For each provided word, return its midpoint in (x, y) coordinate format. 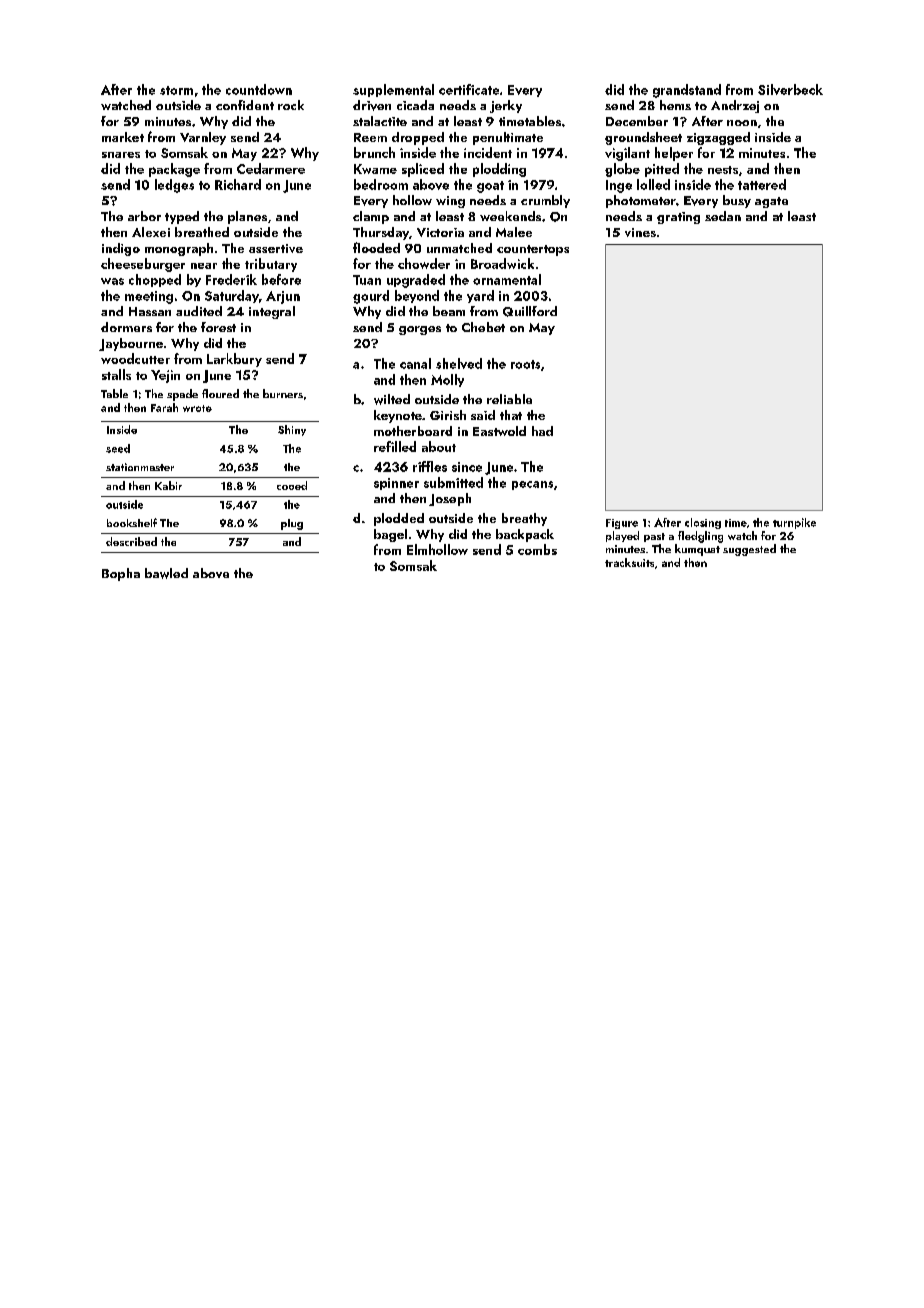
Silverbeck (790, 89)
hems (675, 105)
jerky (506, 106)
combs (537, 549)
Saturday (232, 296)
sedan (723, 216)
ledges (174, 186)
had (542, 431)
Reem (370, 137)
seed (118, 448)
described (131, 541)
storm (176, 90)
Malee (514, 232)
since (467, 467)
